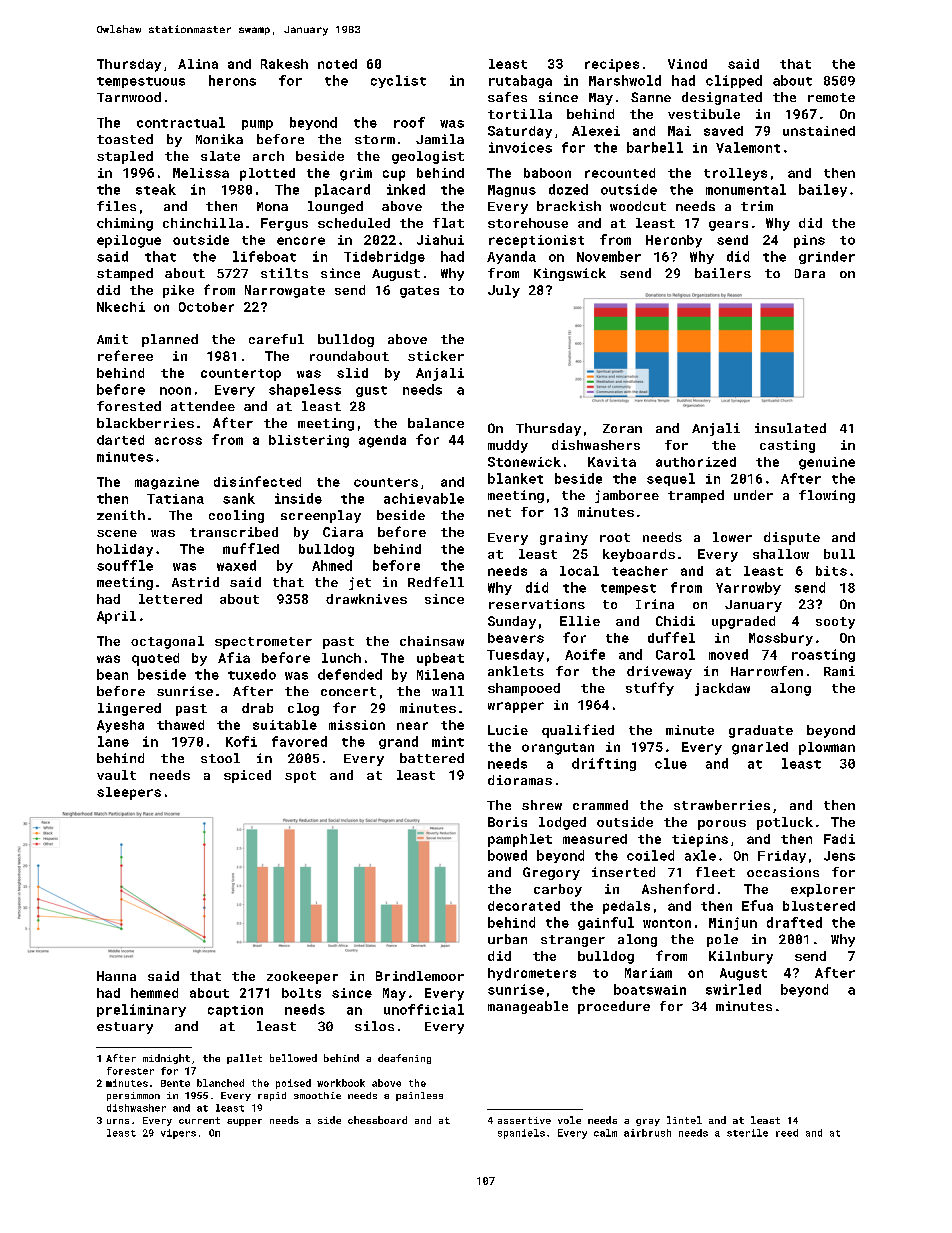 The width and height of the screenshot is (952, 1233). I want to click on placard, so click(342, 190).
